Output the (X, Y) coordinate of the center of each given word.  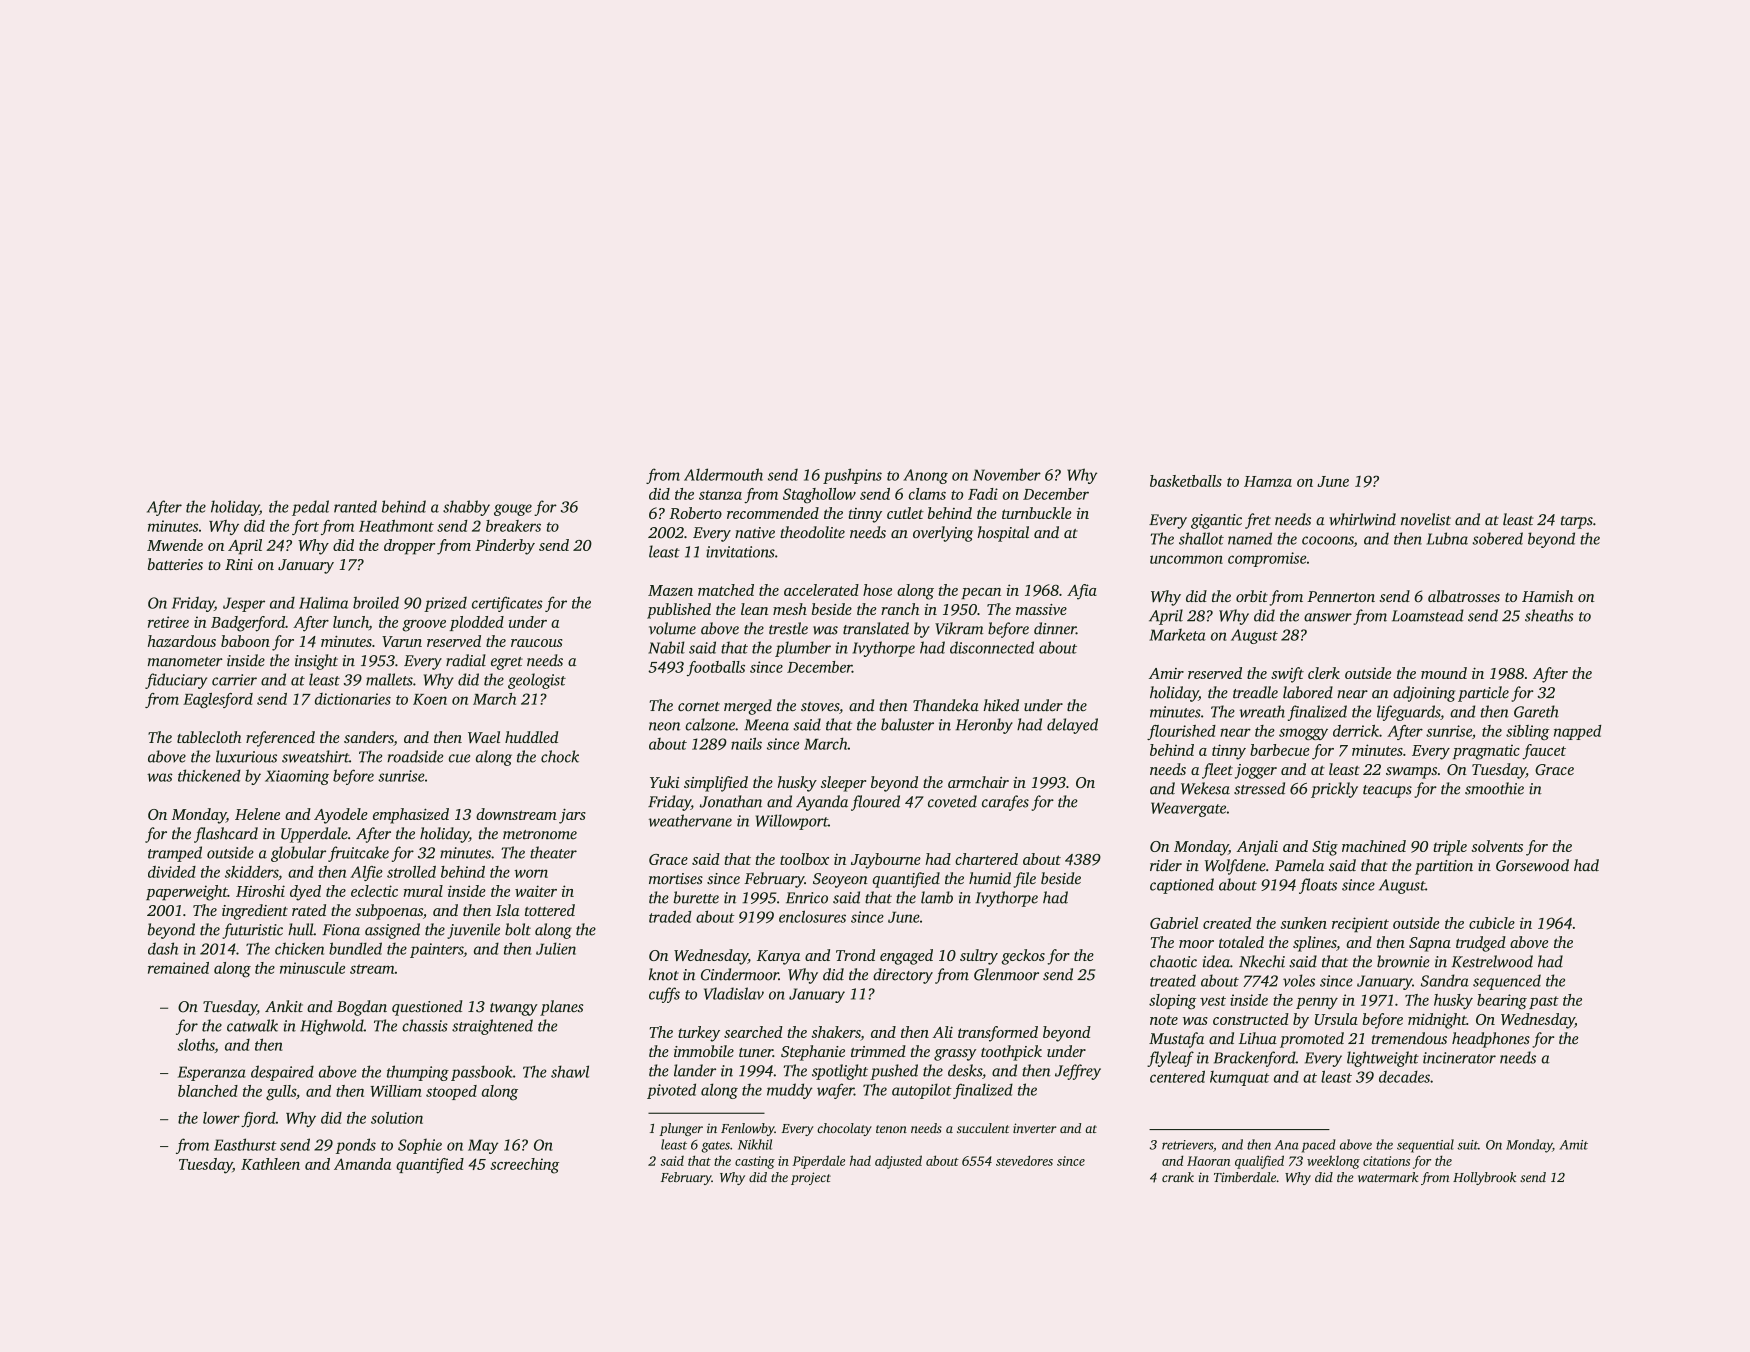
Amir (1166, 673)
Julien (556, 948)
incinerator (1459, 1058)
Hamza (1268, 481)
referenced (280, 739)
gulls (281, 1093)
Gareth (1536, 711)
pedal (310, 508)
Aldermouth (723, 474)
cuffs (664, 995)
